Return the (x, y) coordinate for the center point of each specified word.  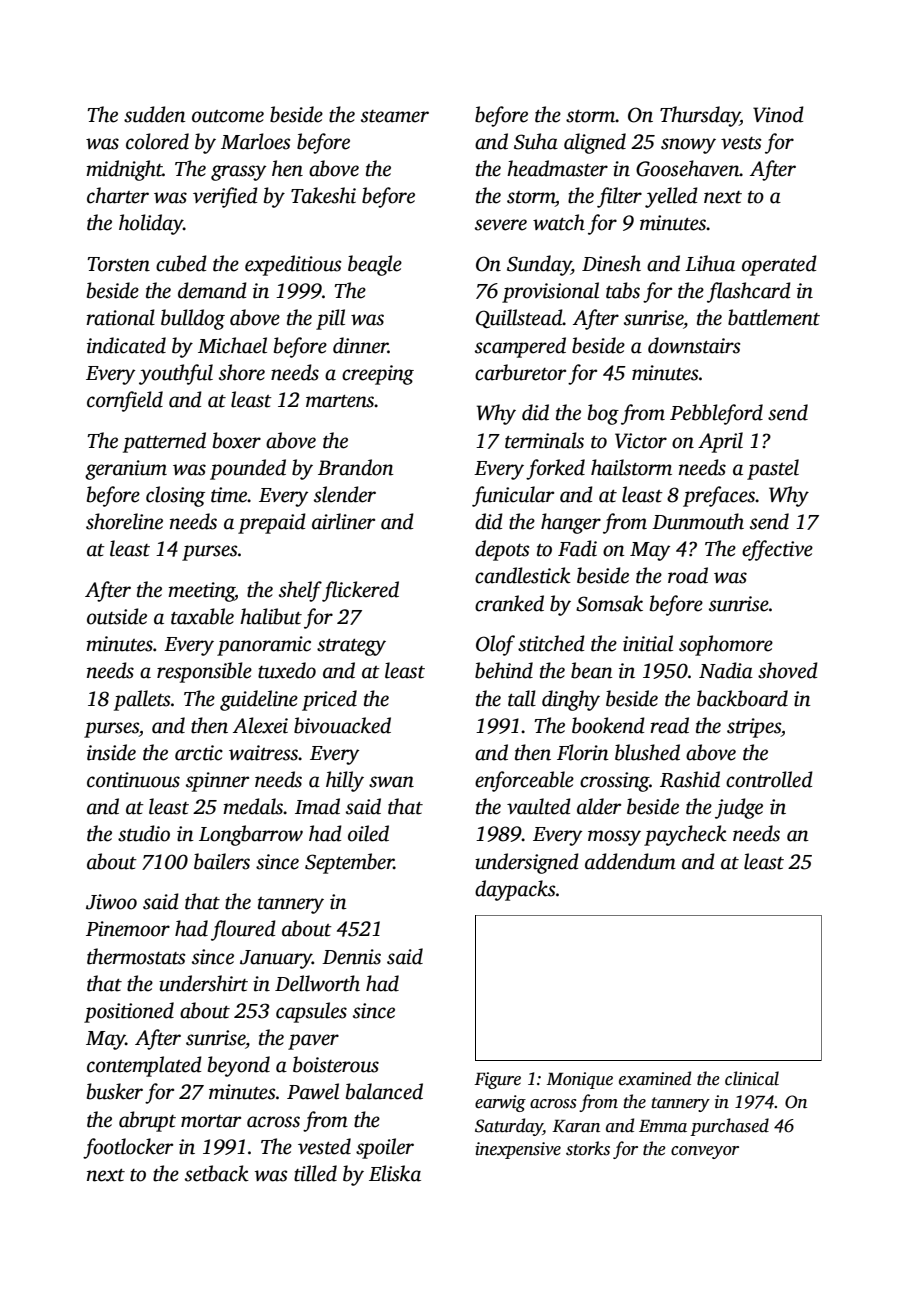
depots (502, 550)
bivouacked (342, 725)
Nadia (726, 670)
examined (655, 1078)
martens (340, 401)
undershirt (203, 983)
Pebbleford (716, 414)
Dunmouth (698, 521)
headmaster (557, 168)
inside (111, 752)
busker (115, 1091)
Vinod (778, 114)
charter (118, 195)
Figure (497, 1080)
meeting (201, 592)
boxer (237, 440)
